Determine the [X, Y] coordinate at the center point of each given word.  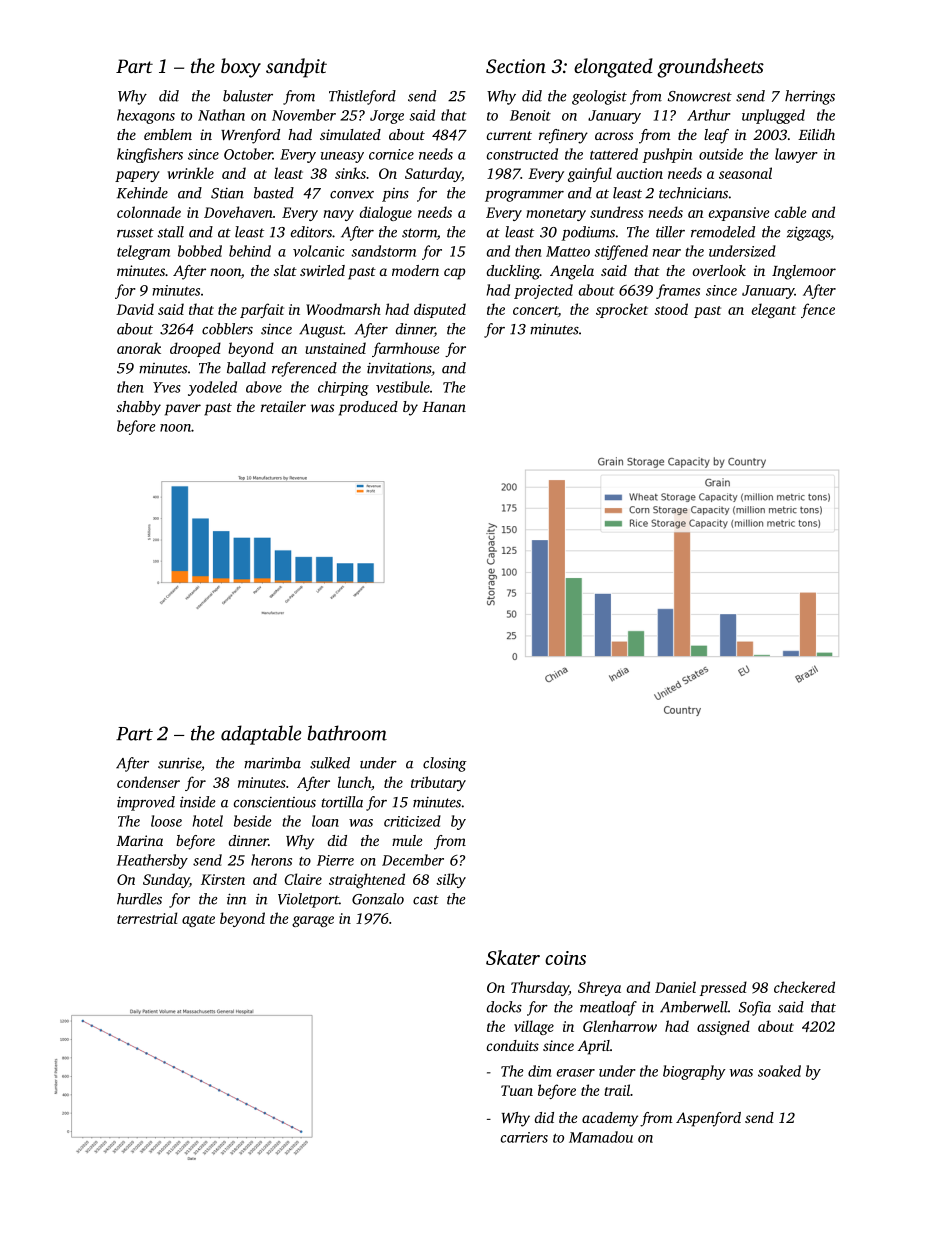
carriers [524, 1137]
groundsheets [710, 68]
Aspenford [708, 1119]
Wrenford [250, 136]
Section [516, 66]
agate [198, 921]
